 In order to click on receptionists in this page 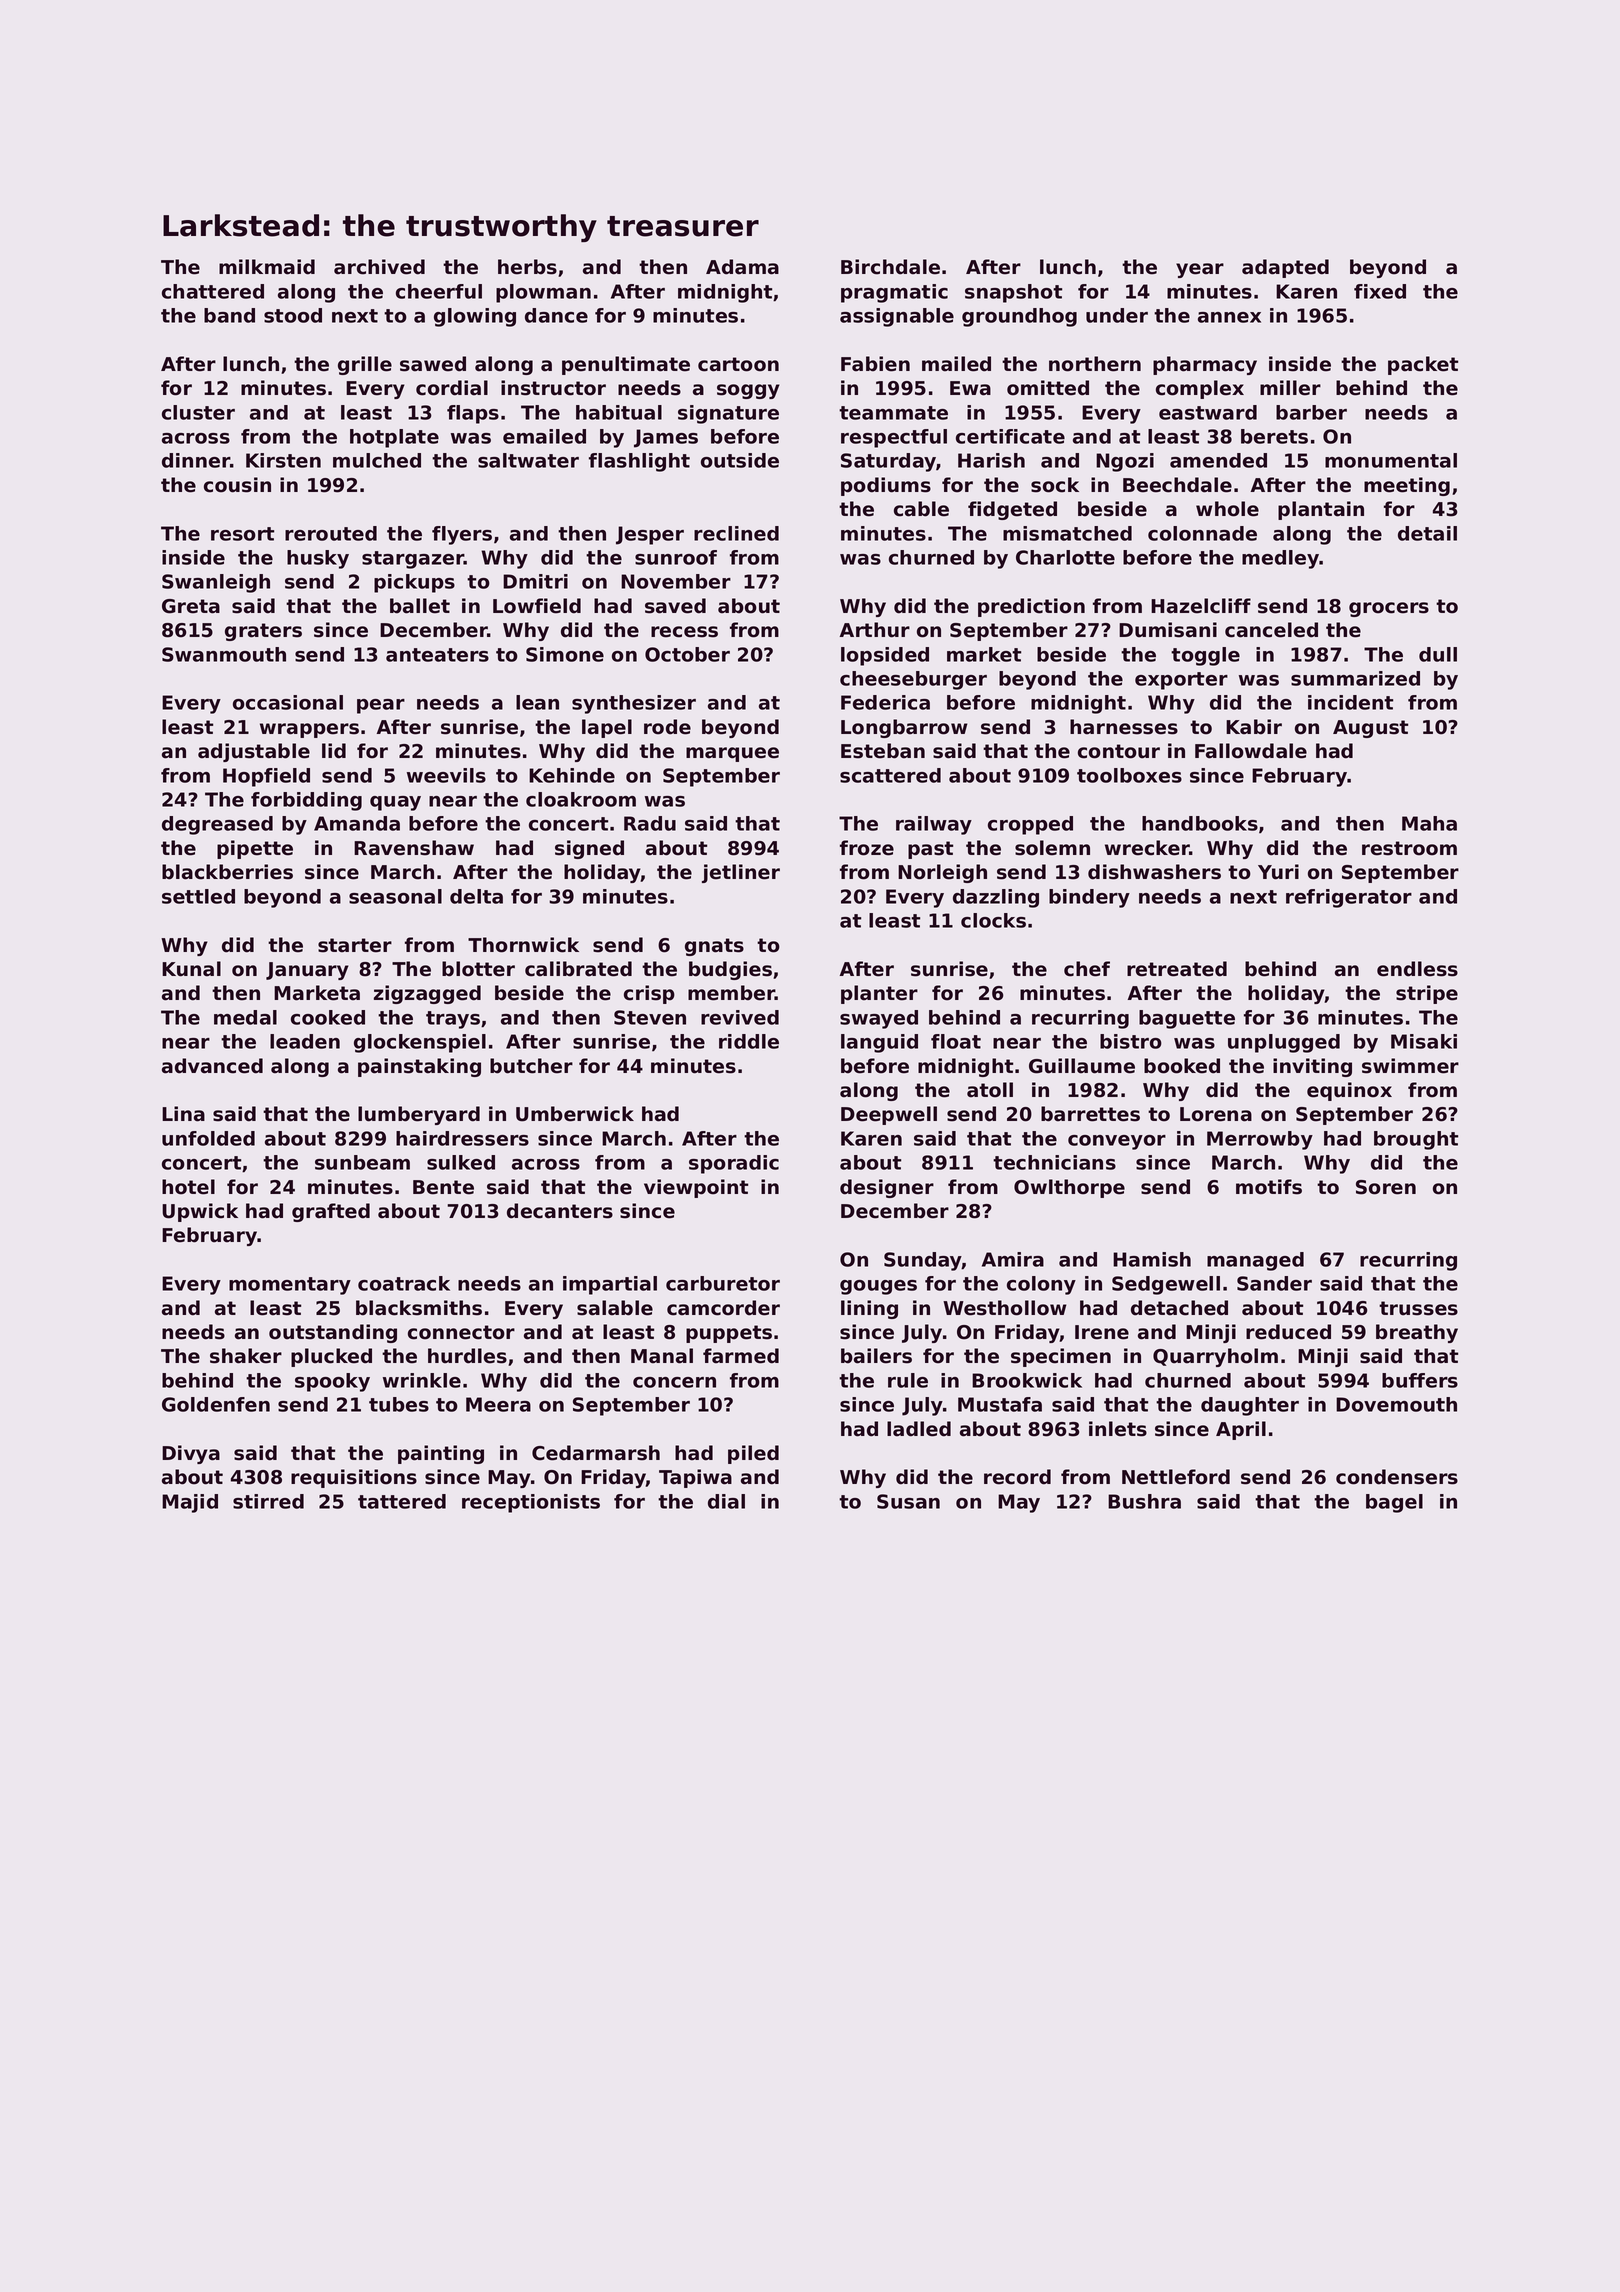, I will do `click(531, 1503)`.
